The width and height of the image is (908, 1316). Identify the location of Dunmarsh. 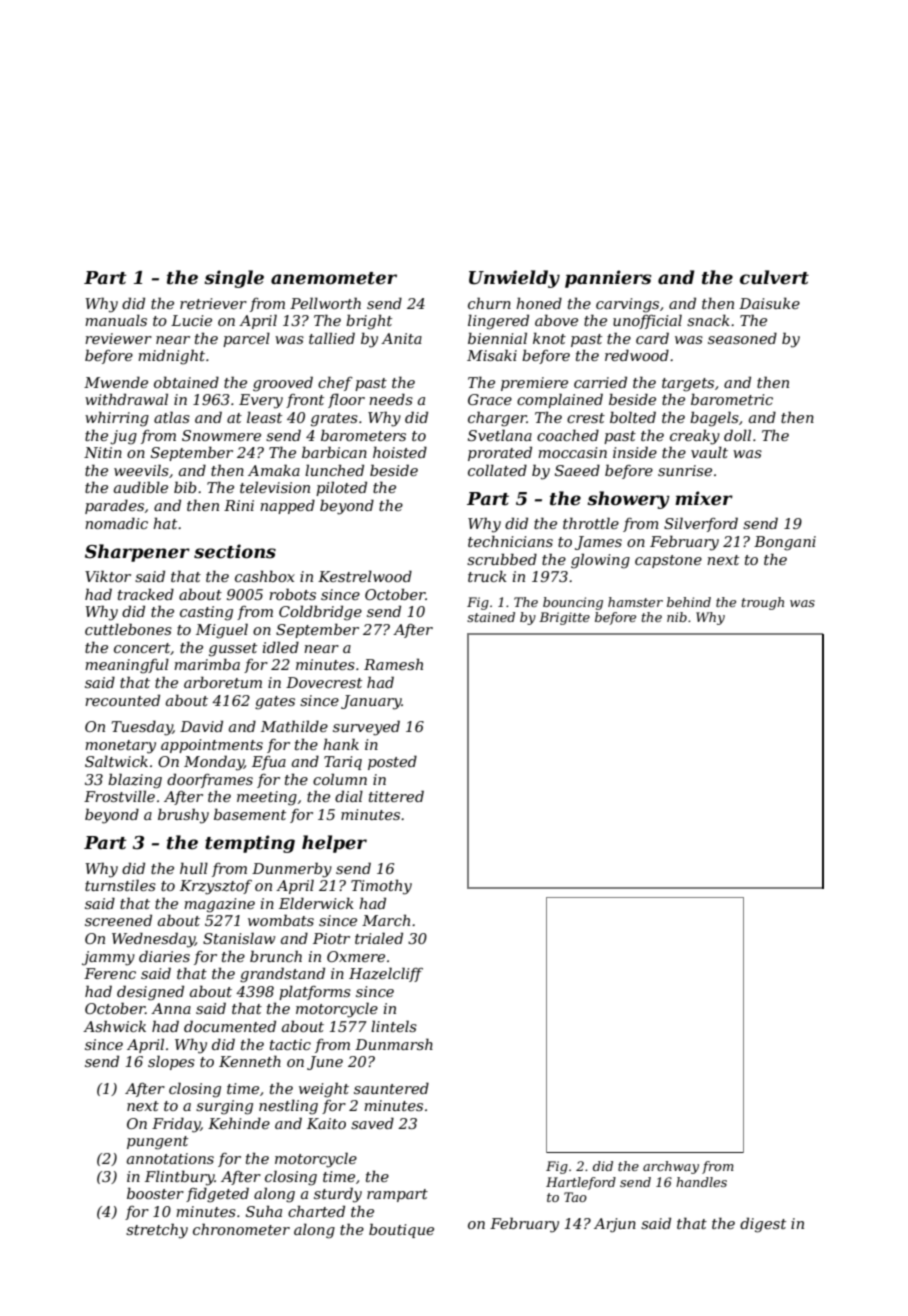
(394, 1044).
